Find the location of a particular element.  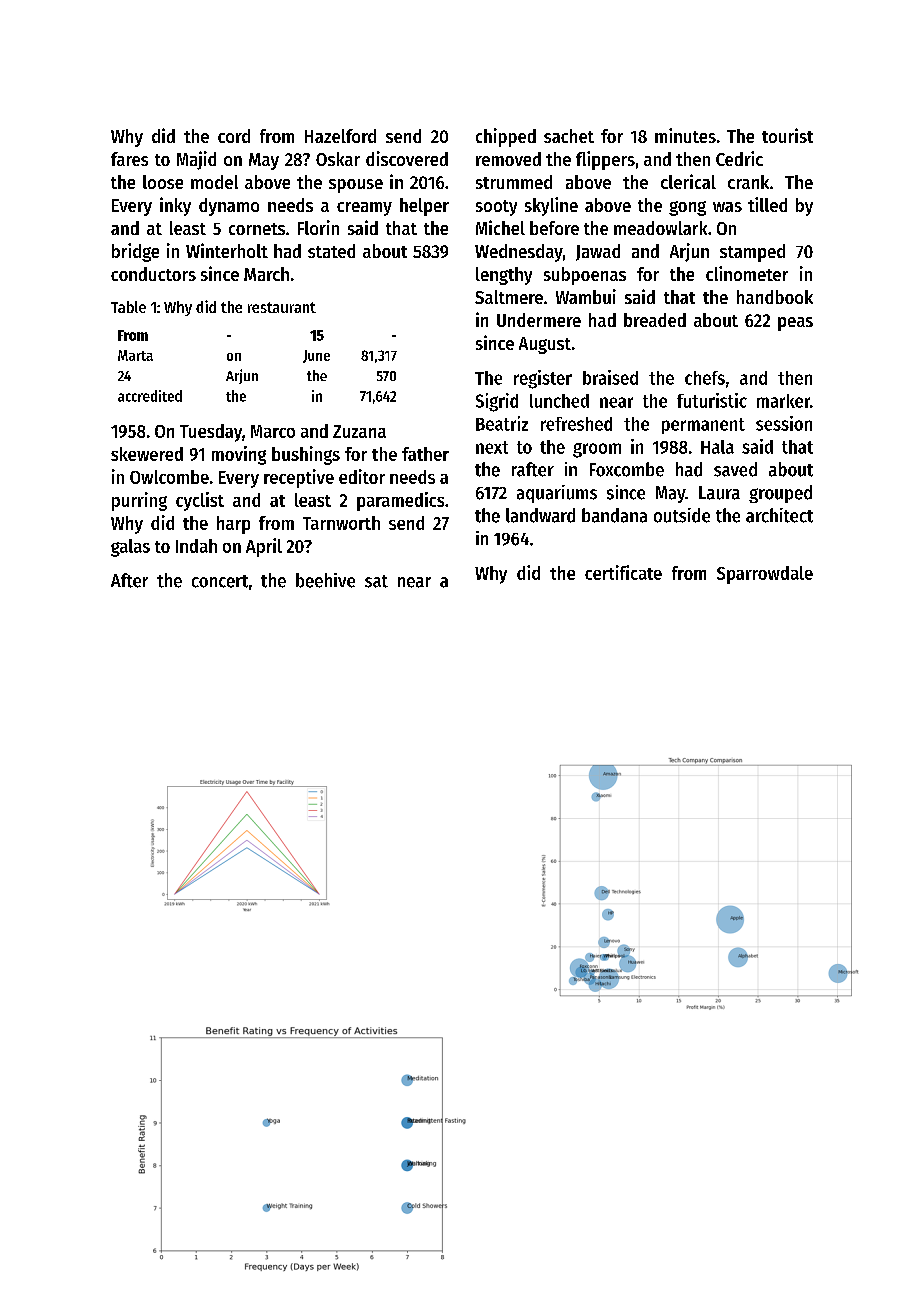

Majid is located at coordinates (196, 160).
